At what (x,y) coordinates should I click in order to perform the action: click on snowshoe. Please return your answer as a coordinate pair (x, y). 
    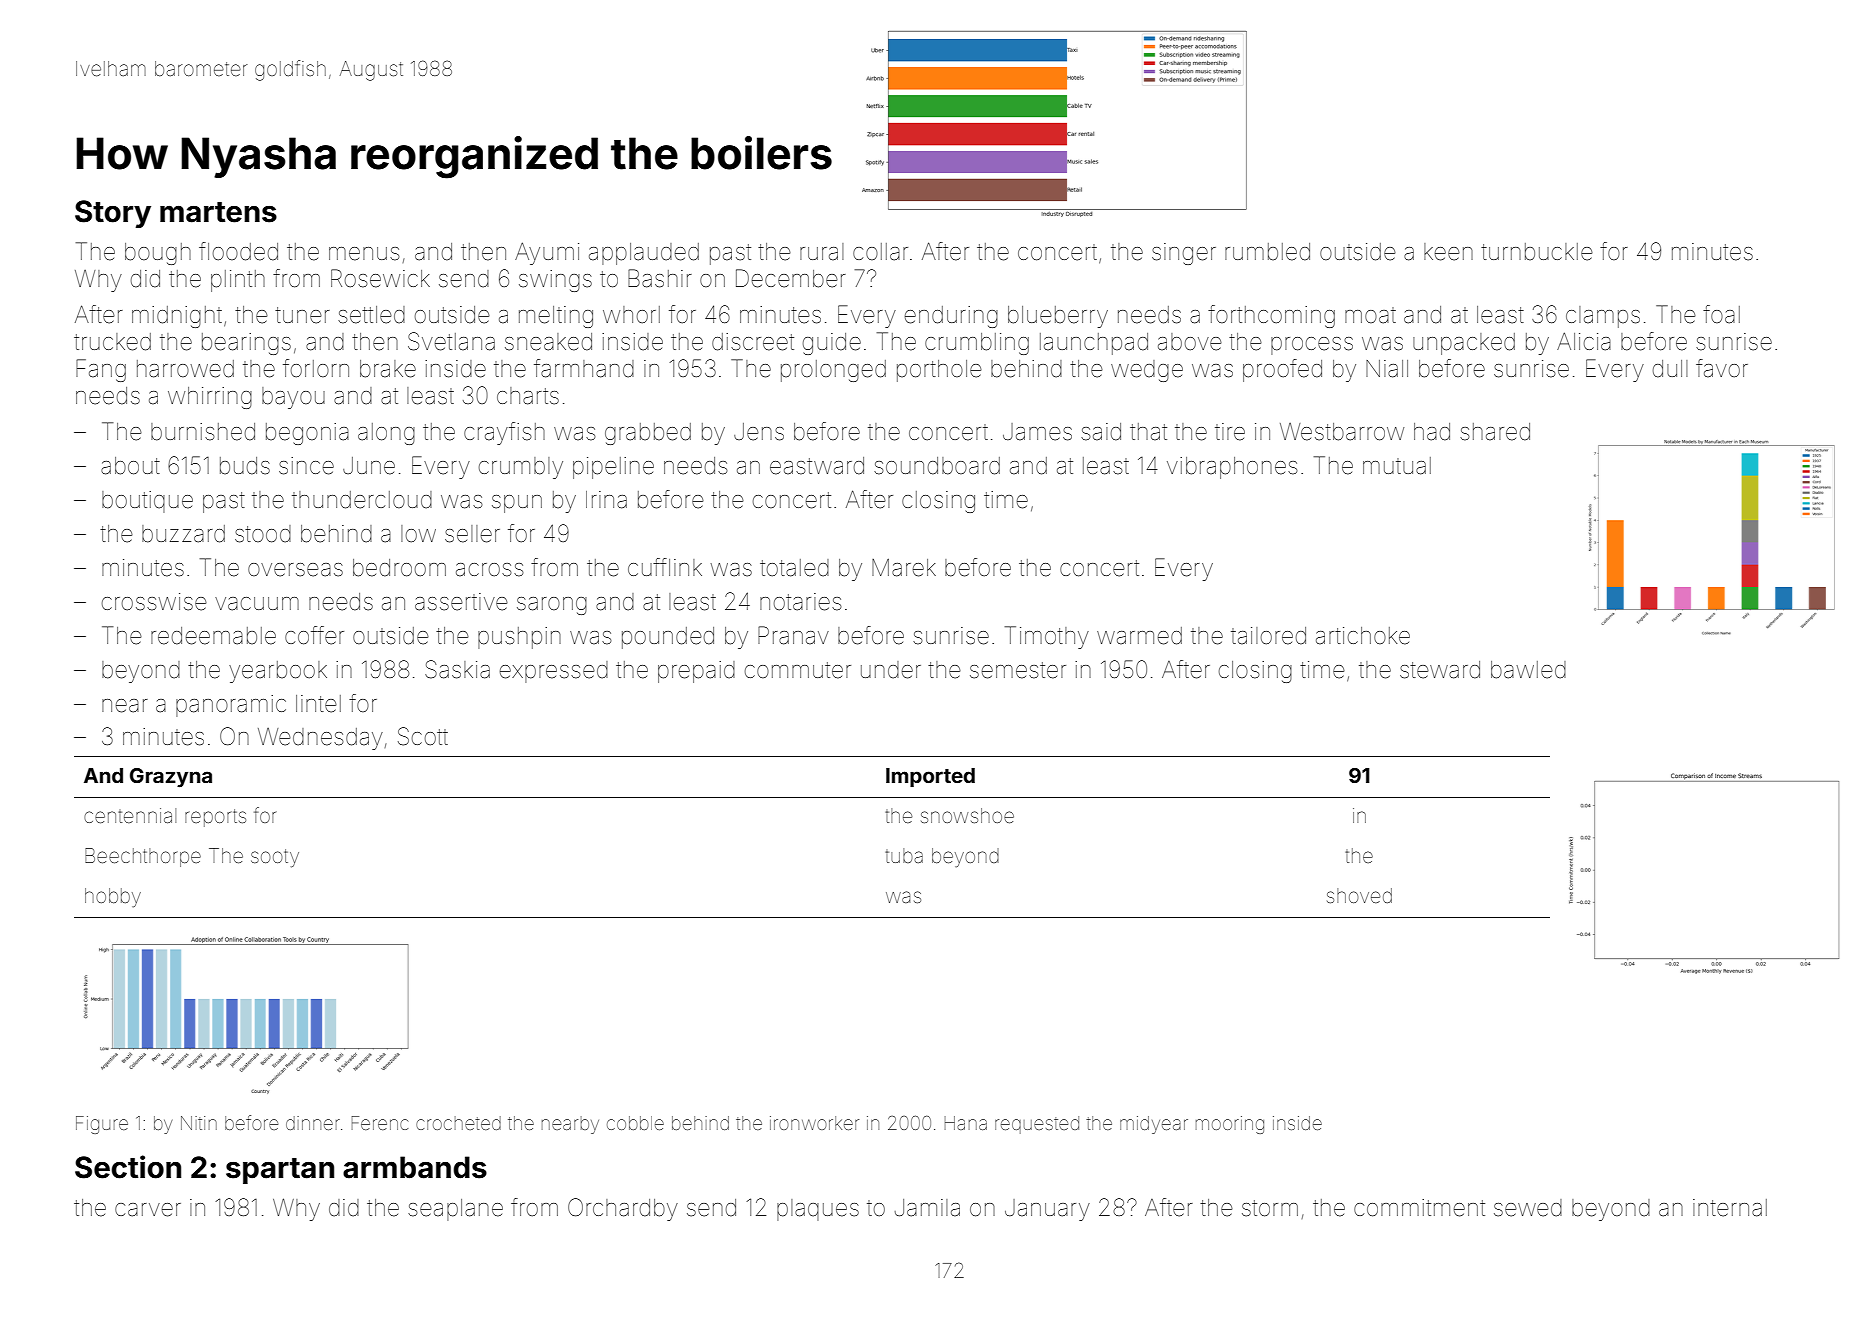
    Looking at the image, I should click on (967, 815).
